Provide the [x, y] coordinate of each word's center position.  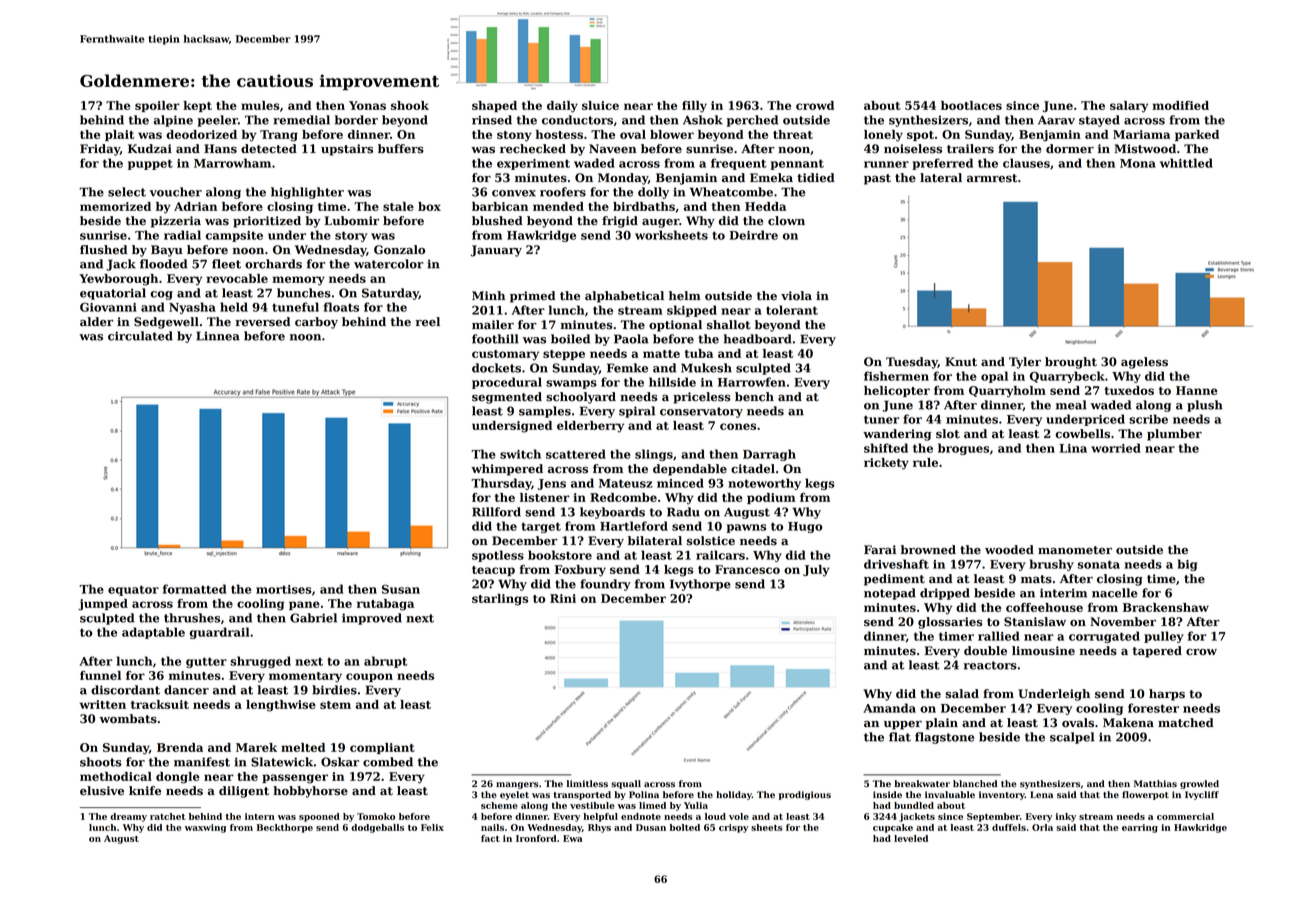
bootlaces [971, 105]
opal [994, 377]
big [1187, 565]
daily [562, 107]
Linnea [218, 336]
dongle [178, 778]
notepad [890, 594]
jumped [103, 605]
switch [520, 454]
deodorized [201, 134]
